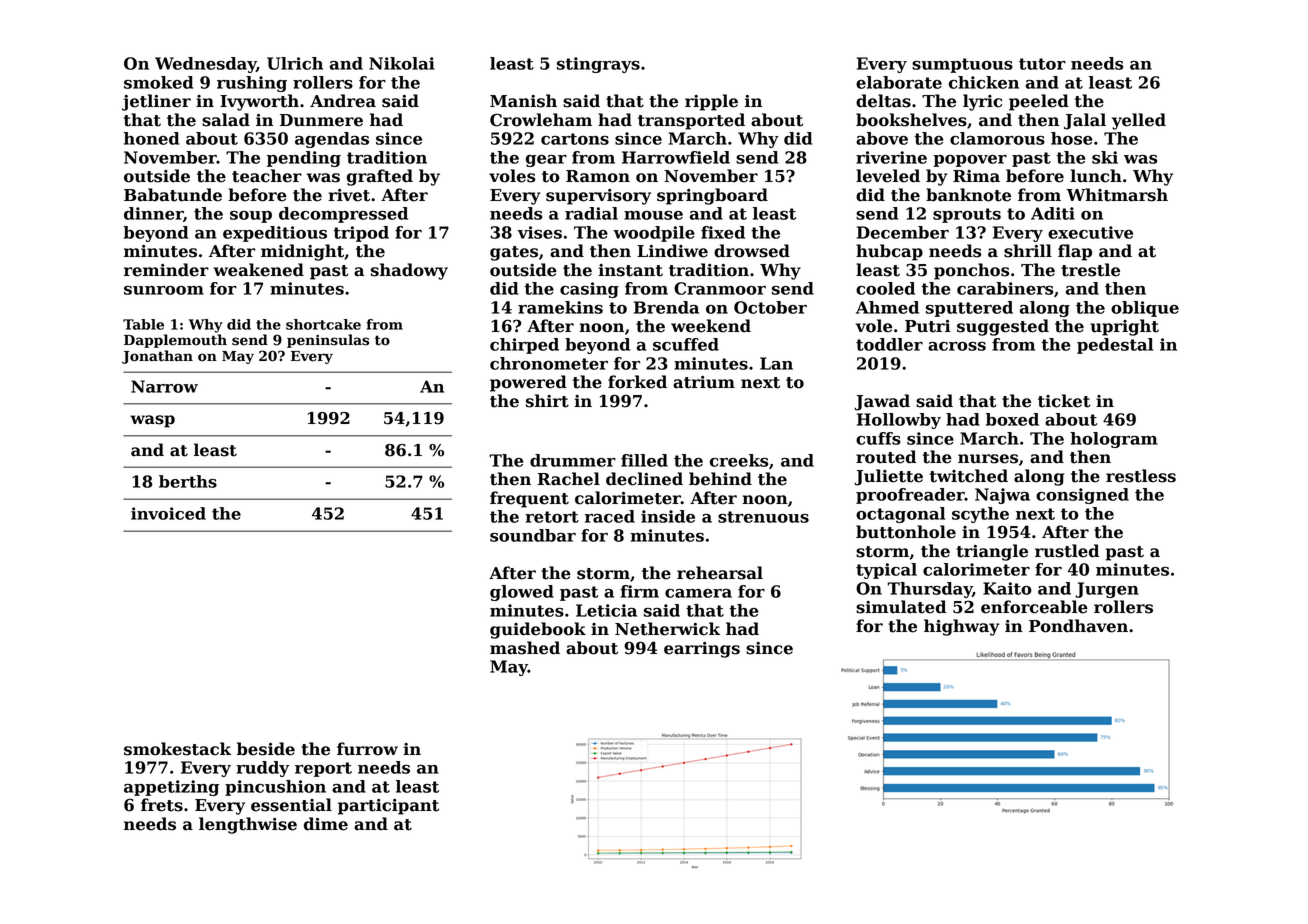 The image size is (1308, 924). What do you see at coordinates (522, 593) in the screenshot?
I see `glowed` at bounding box center [522, 593].
